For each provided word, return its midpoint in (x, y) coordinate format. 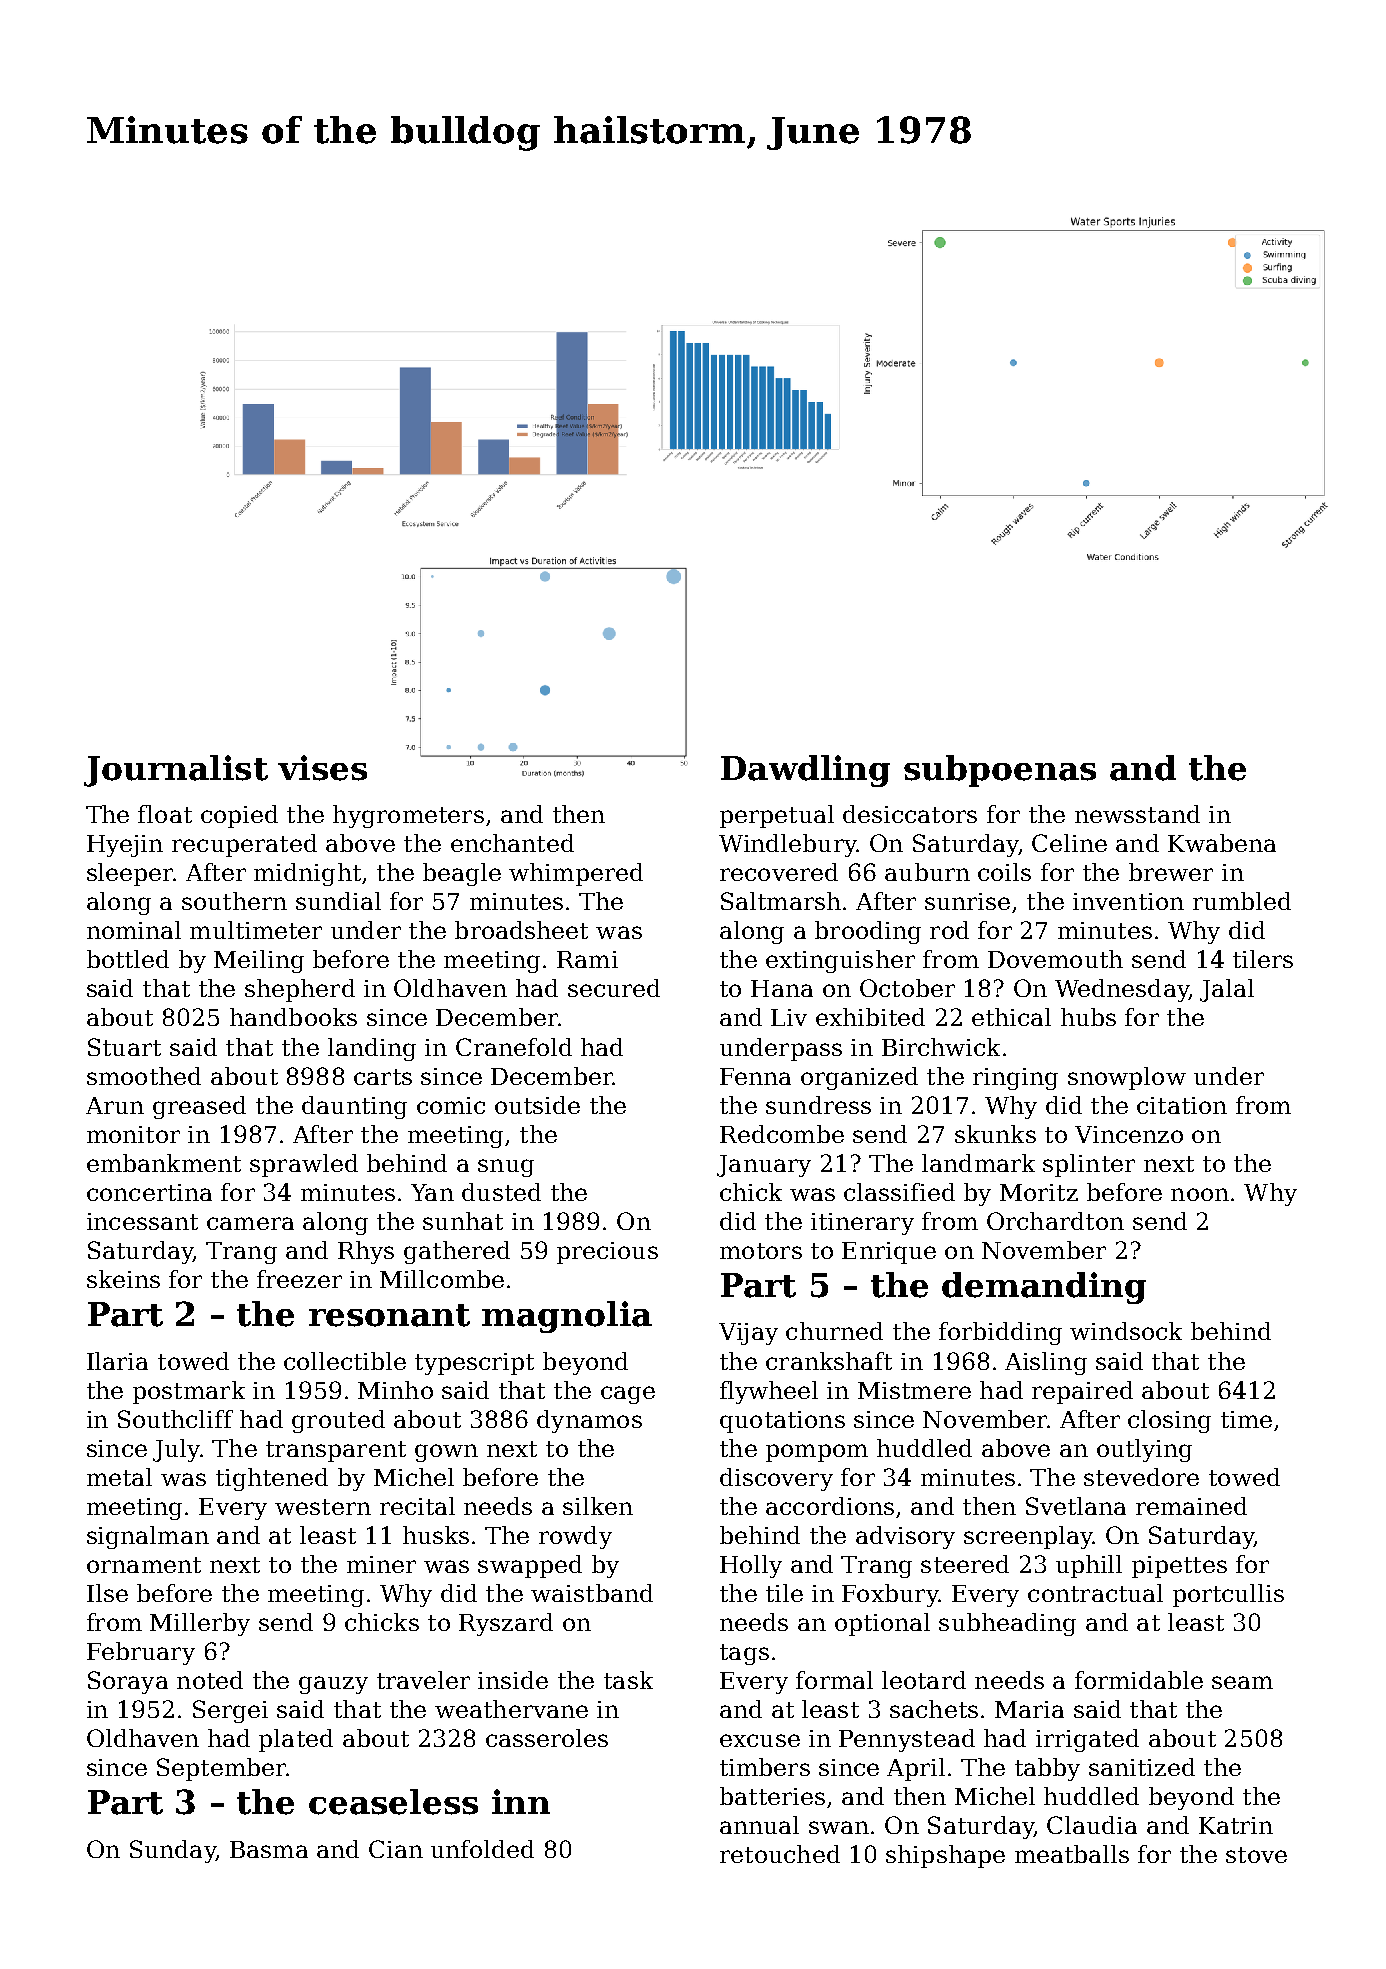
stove (1256, 1855)
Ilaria (117, 1361)
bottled (128, 959)
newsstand (1137, 814)
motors (761, 1251)
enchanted (512, 843)
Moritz (1039, 1192)
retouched (780, 1854)
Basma (269, 1849)
